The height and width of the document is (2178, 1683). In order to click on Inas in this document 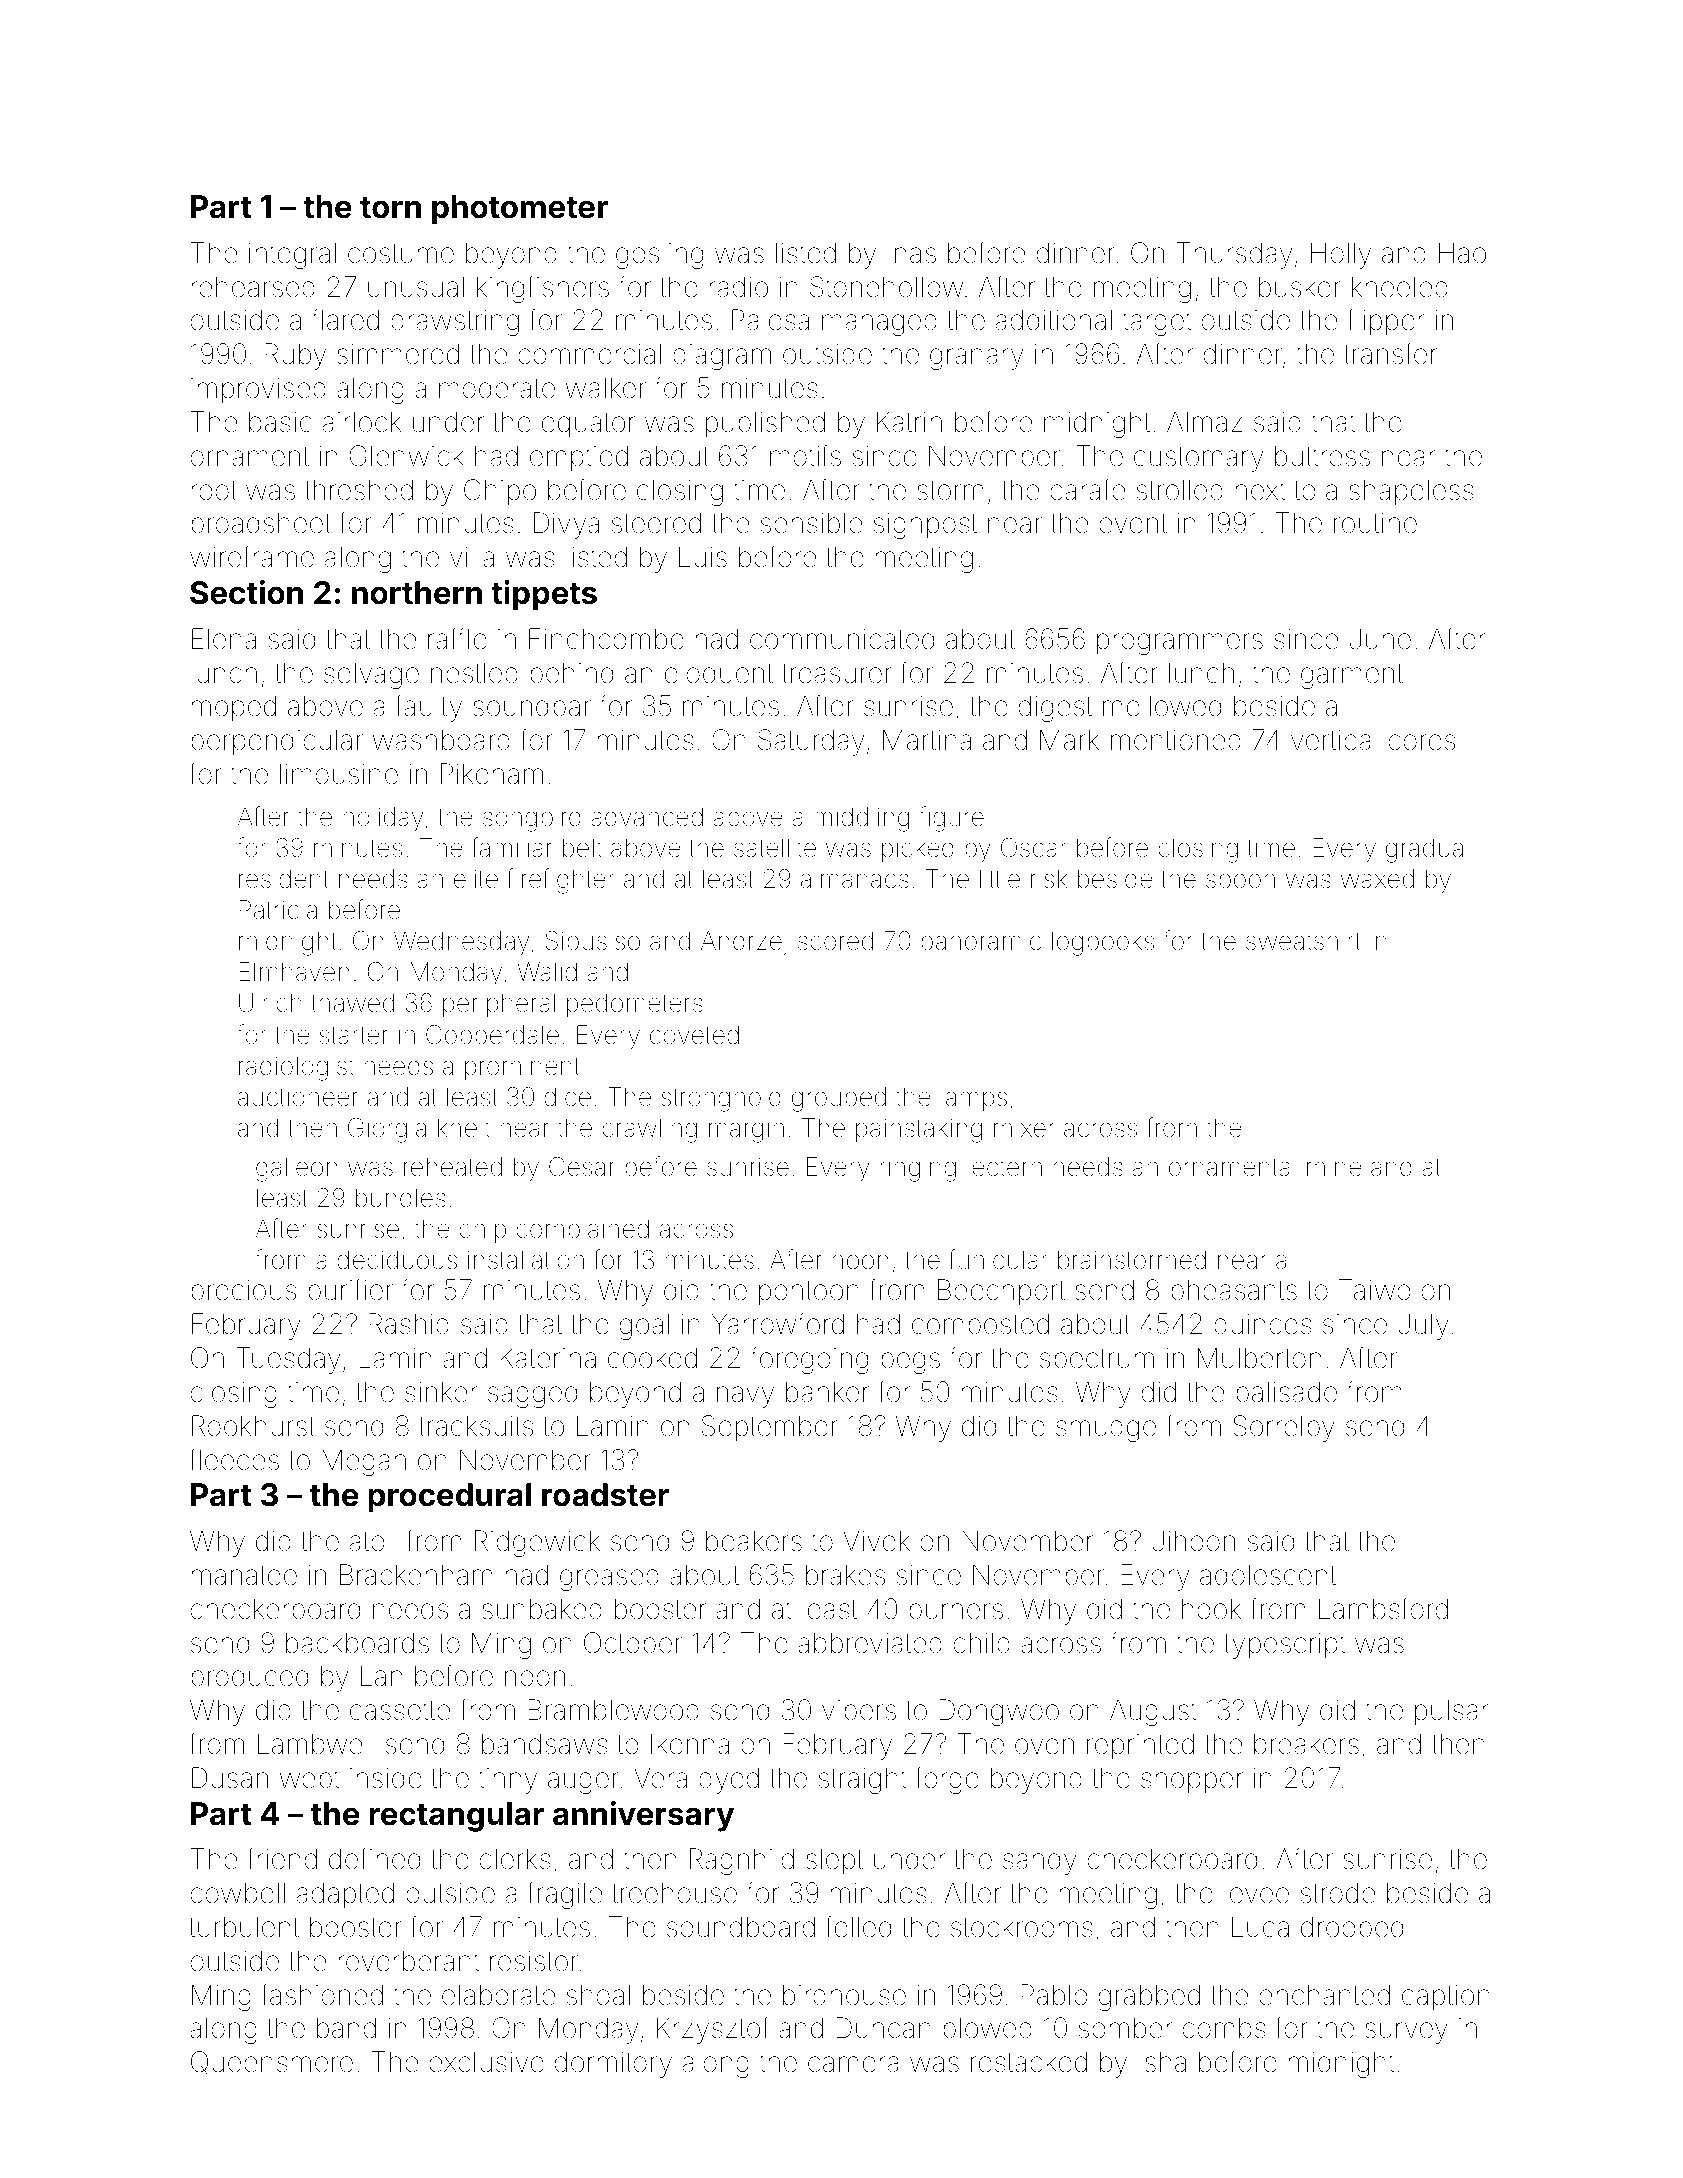, I will do `click(912, 253)`.
